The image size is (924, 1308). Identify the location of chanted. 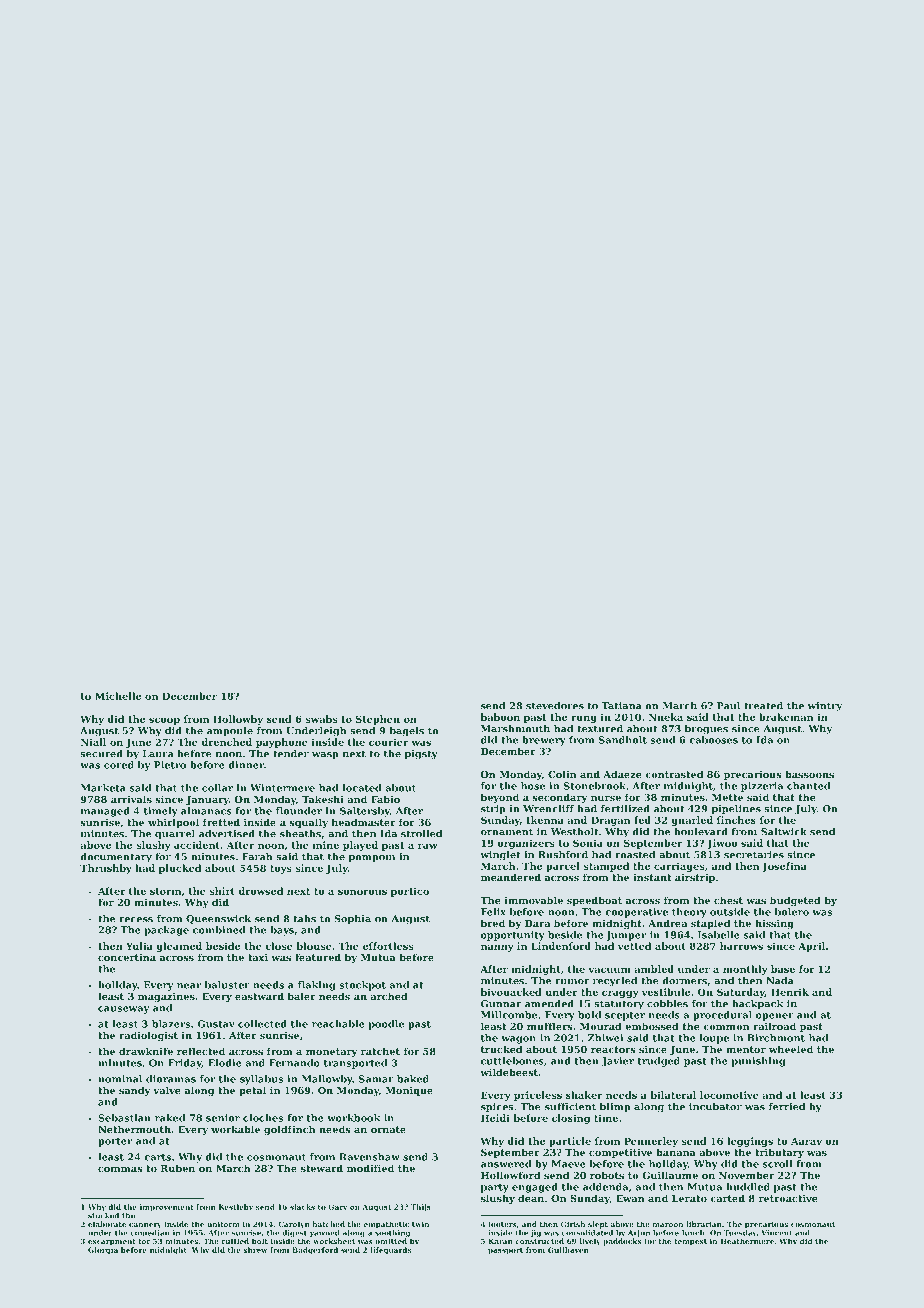
(808, 786).
